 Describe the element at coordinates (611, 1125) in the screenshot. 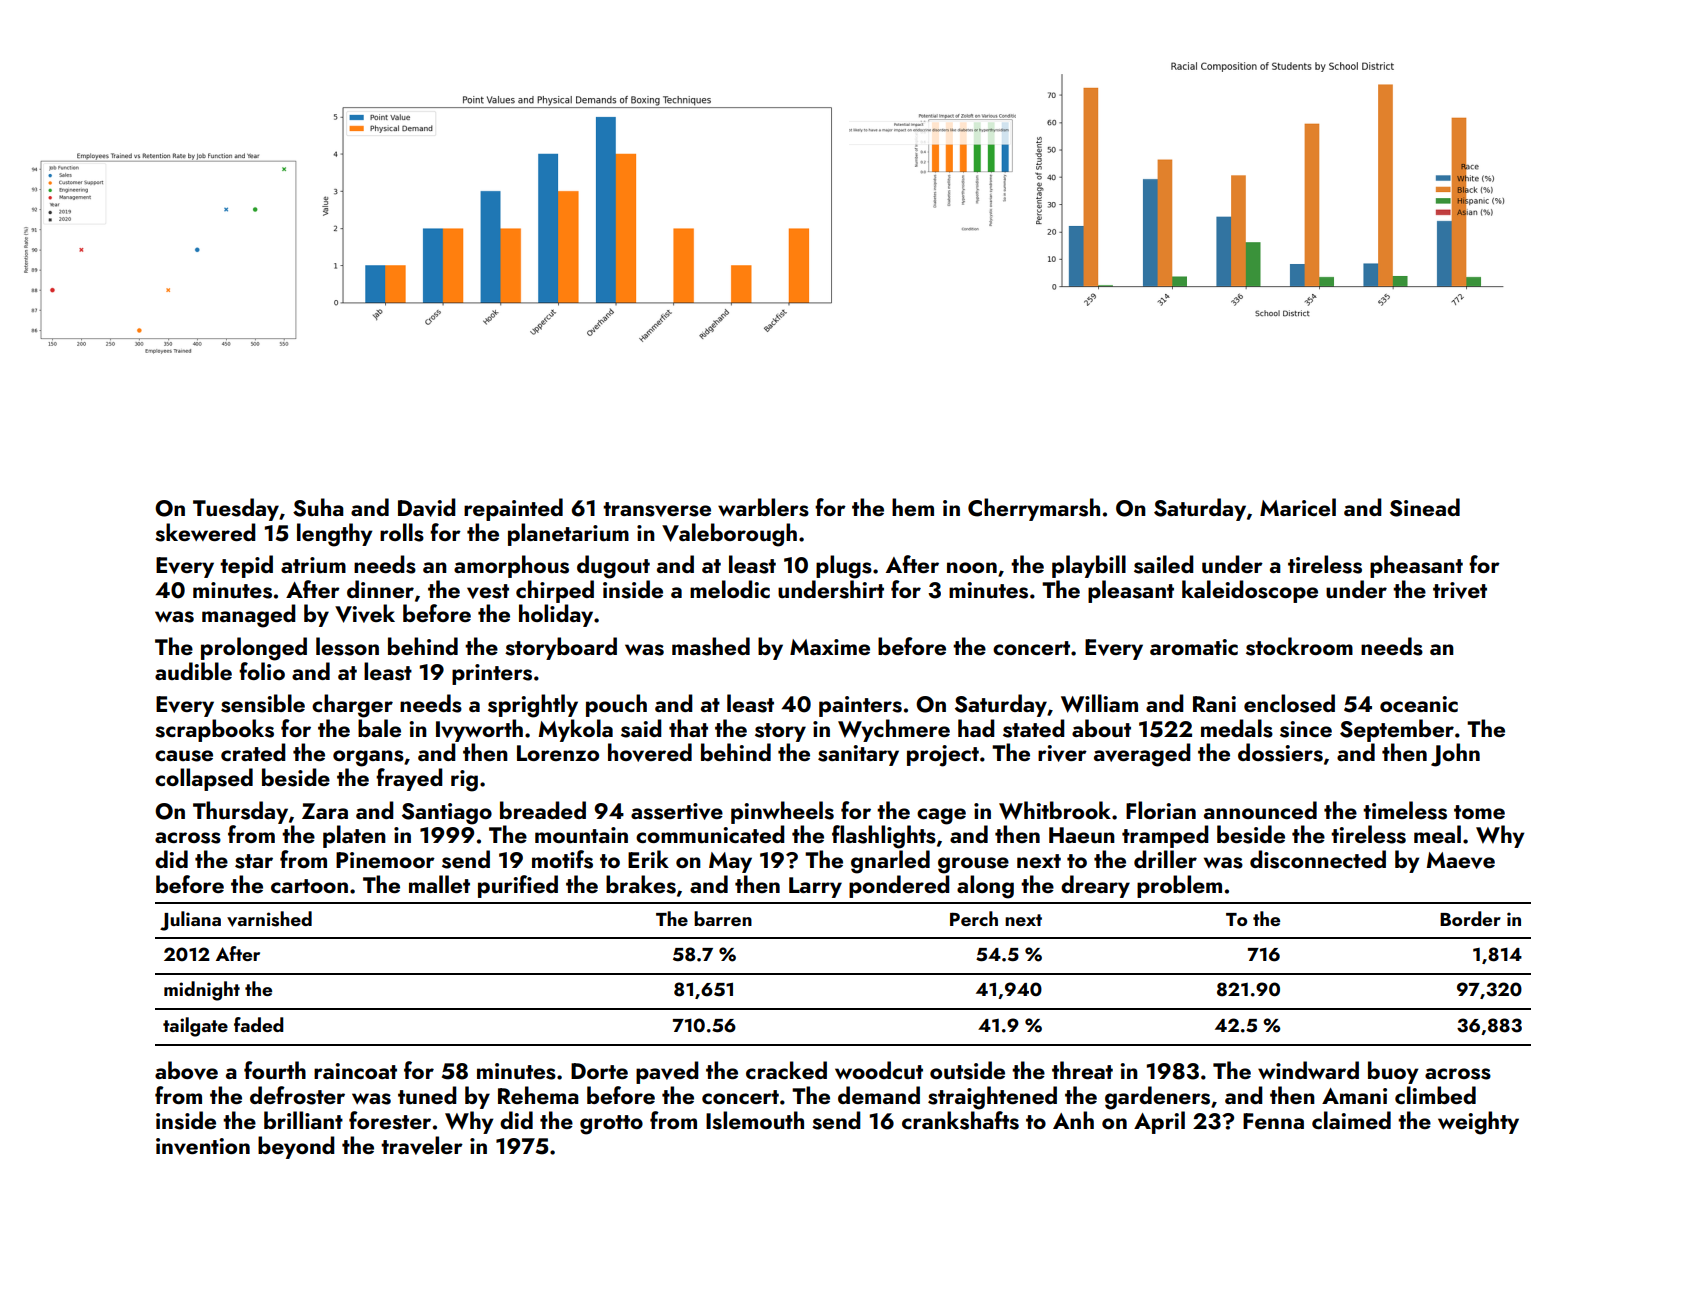

I see `grotto` at that location.
